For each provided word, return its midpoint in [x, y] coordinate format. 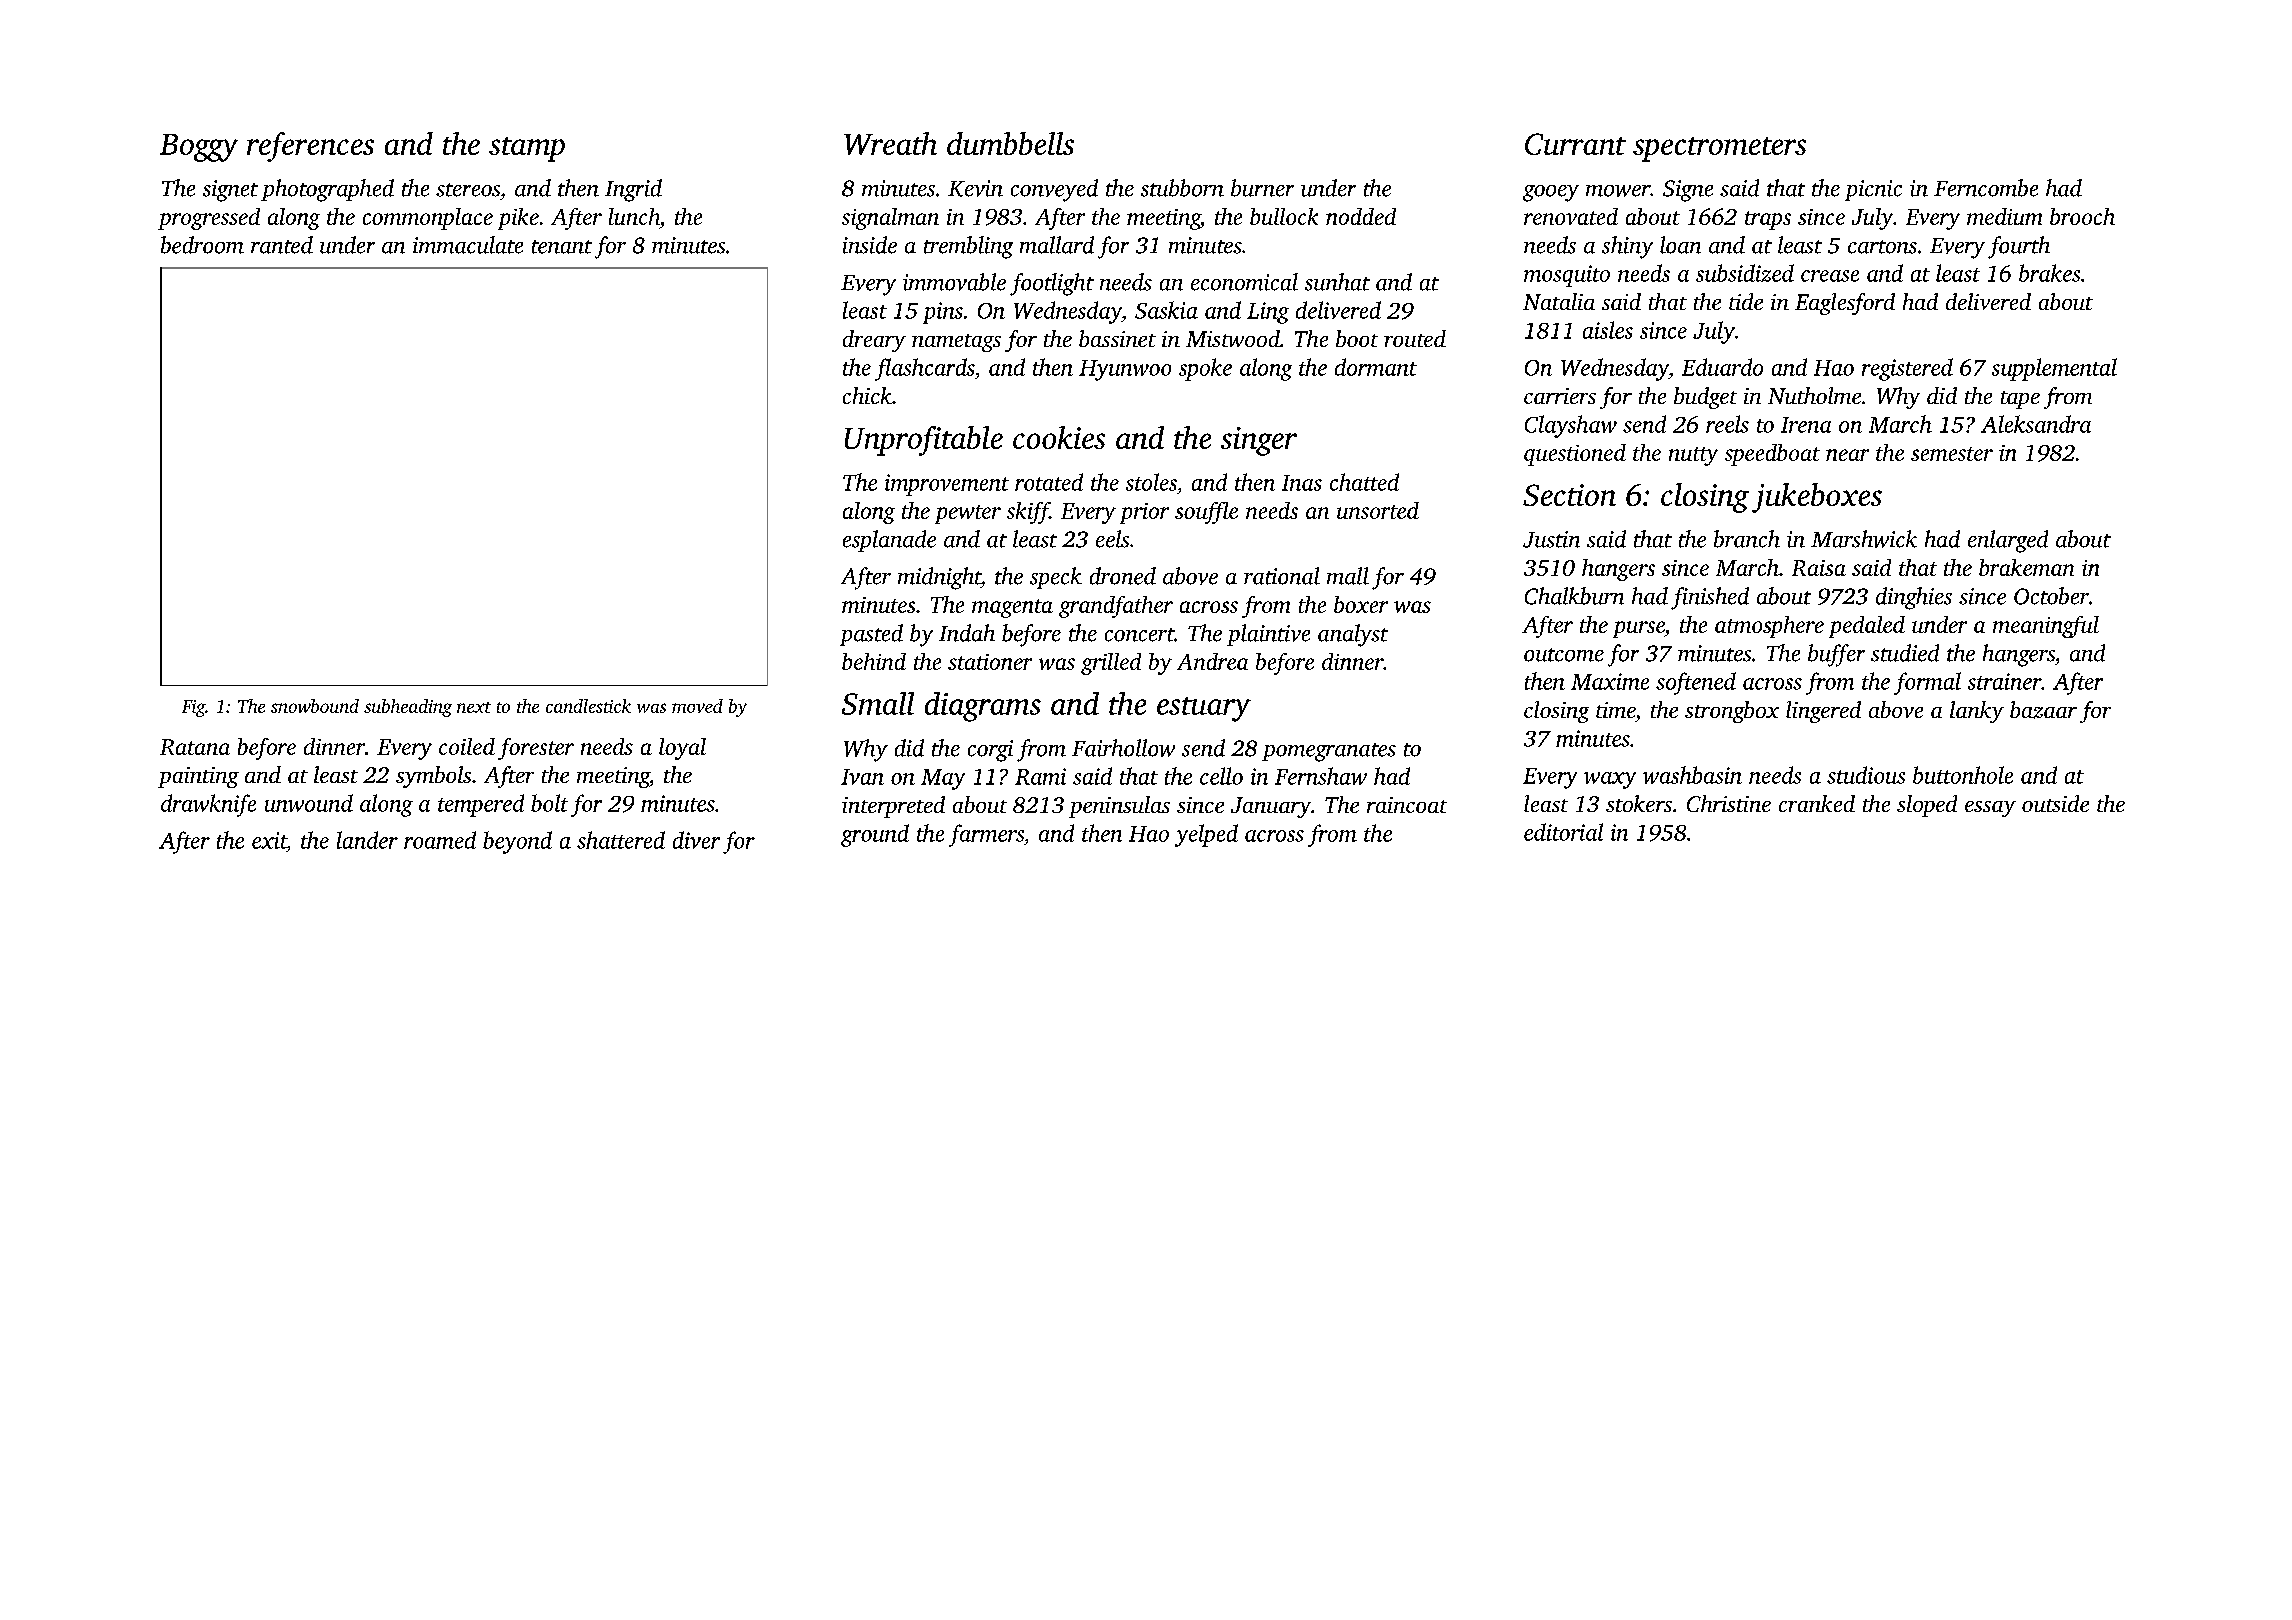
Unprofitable [924, 441]
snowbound [315, 706]
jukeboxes [1817, 498]
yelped [1206, 835]
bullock [1284, 216]
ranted [282, 245]
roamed [440, 840]
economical [1244, 282]
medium [2004, 216]
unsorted [1378, 510]
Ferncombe [1986, 188]
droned [1123, 576]
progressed [209, 219]
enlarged [2008, 541]
